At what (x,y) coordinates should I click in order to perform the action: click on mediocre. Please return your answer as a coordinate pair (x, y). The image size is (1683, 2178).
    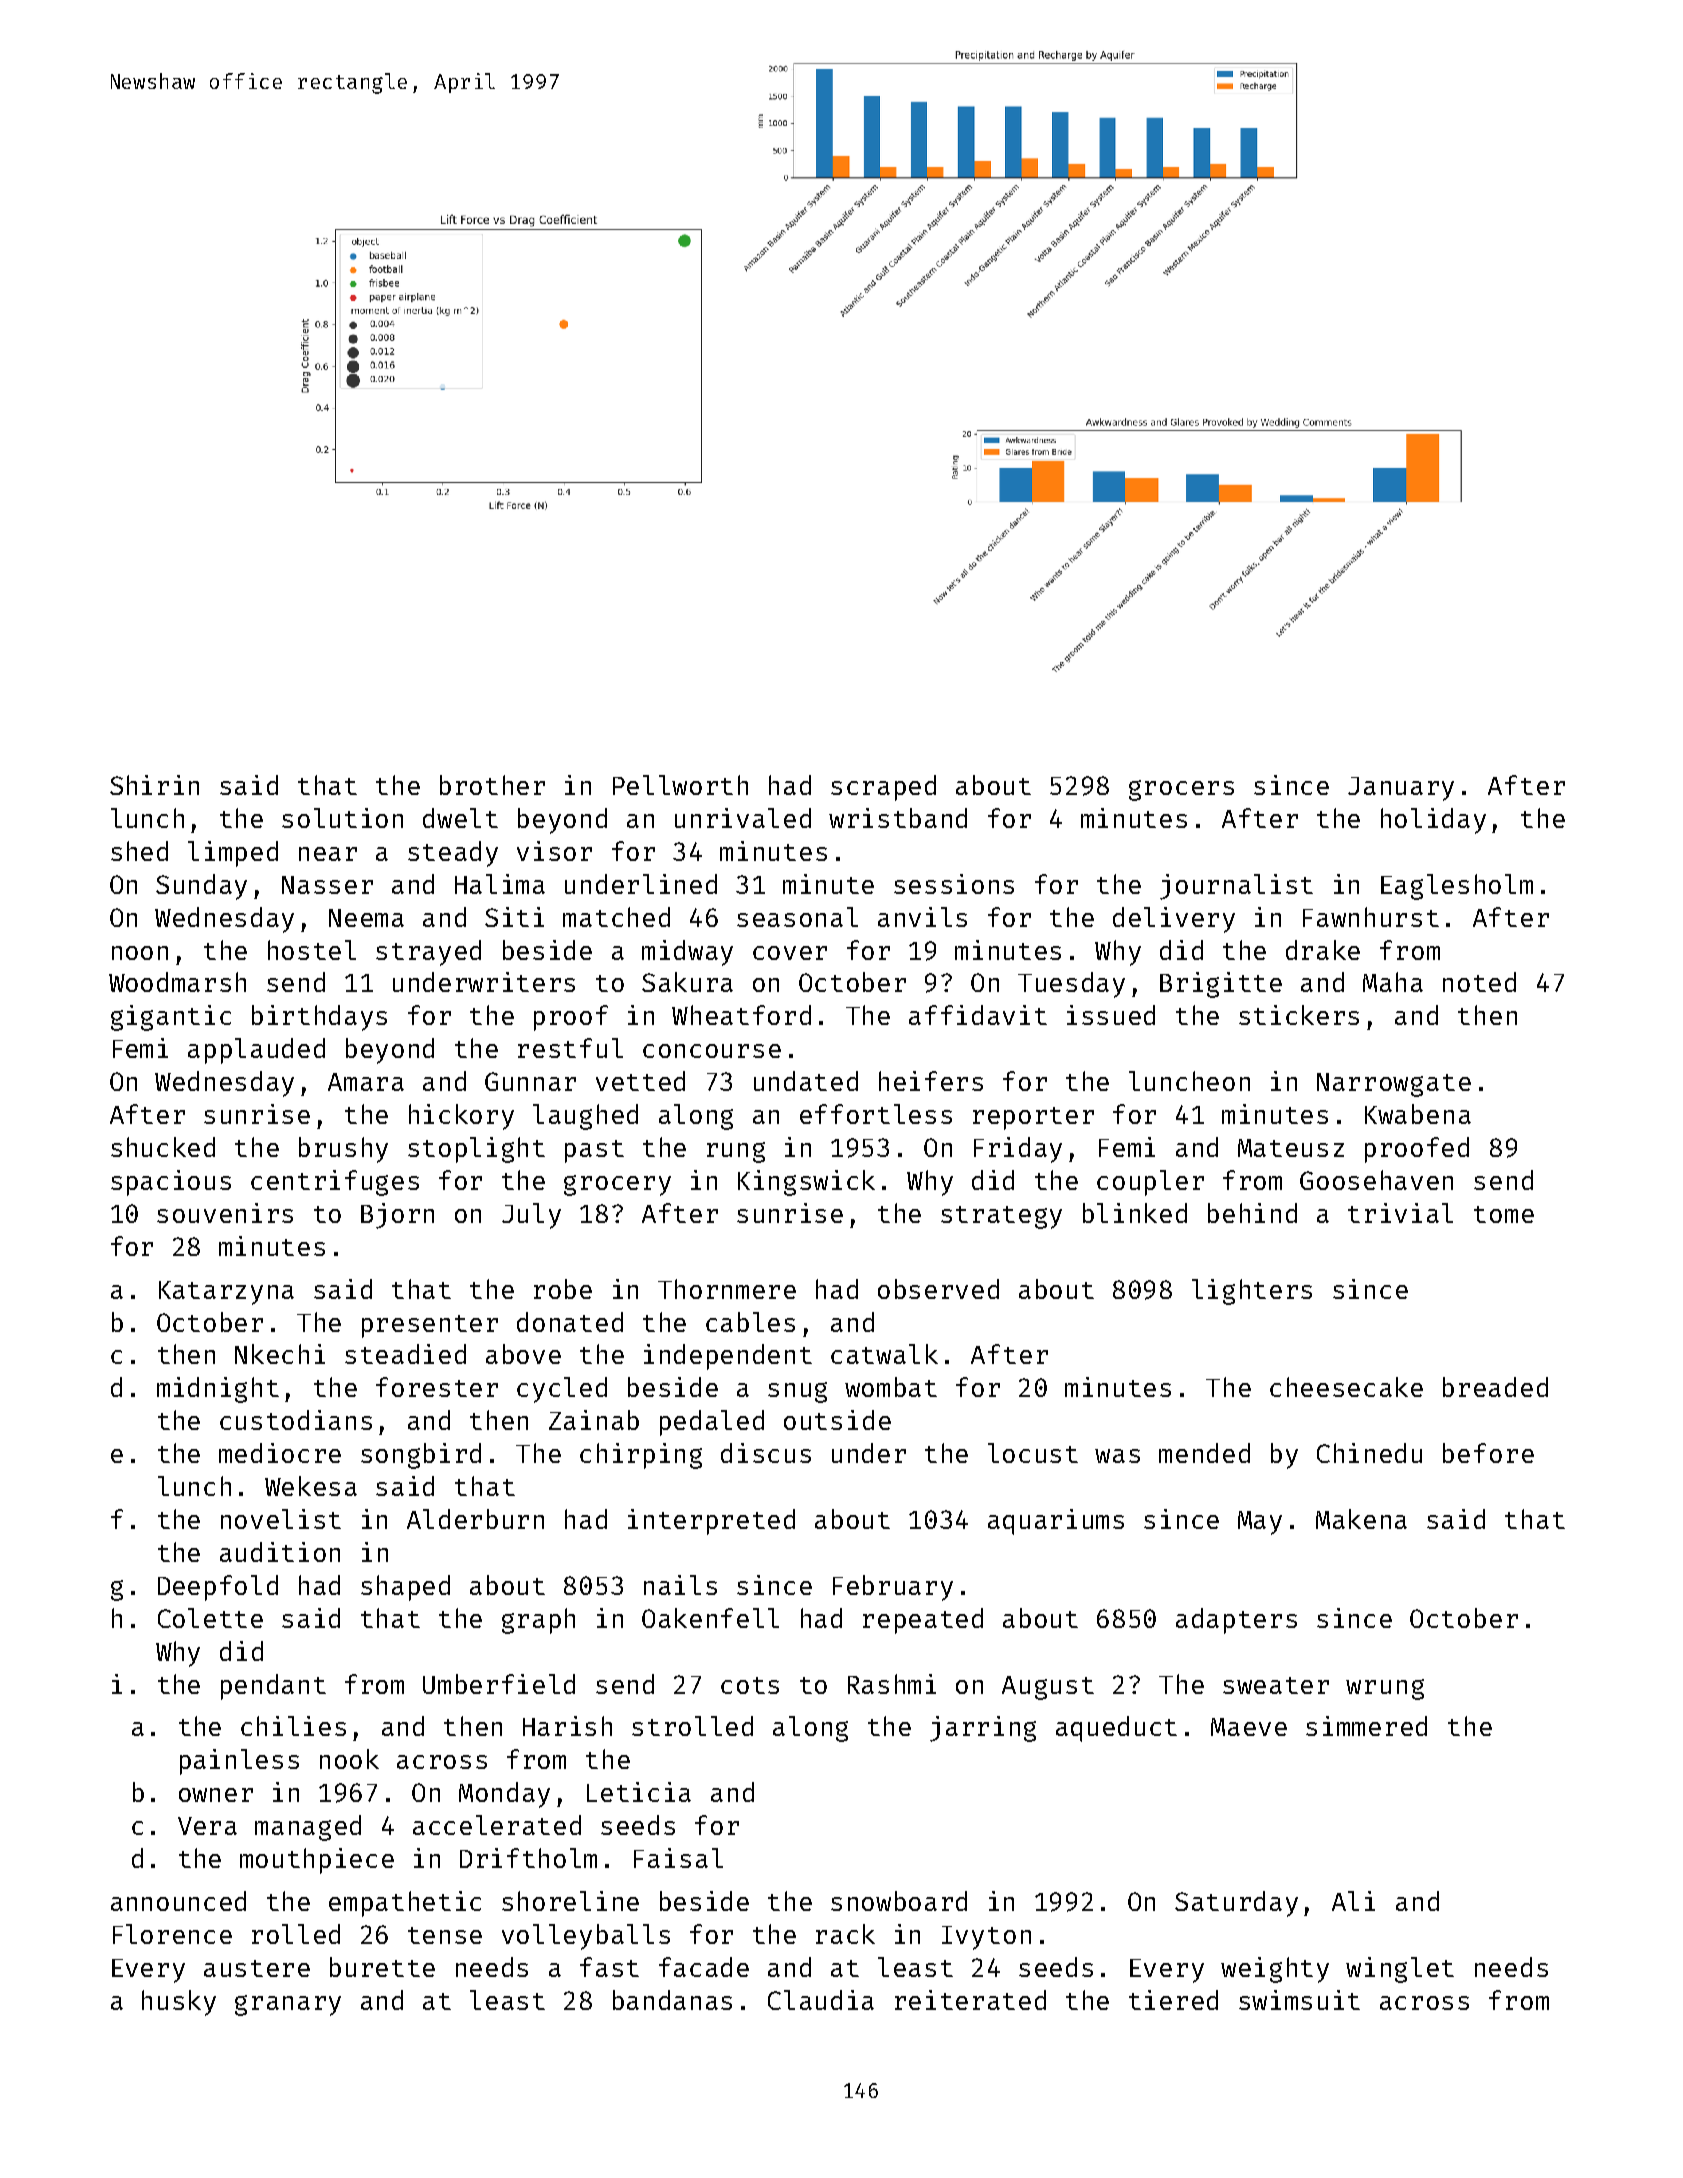
    Looking at the image, I should click on (280, 1453).
